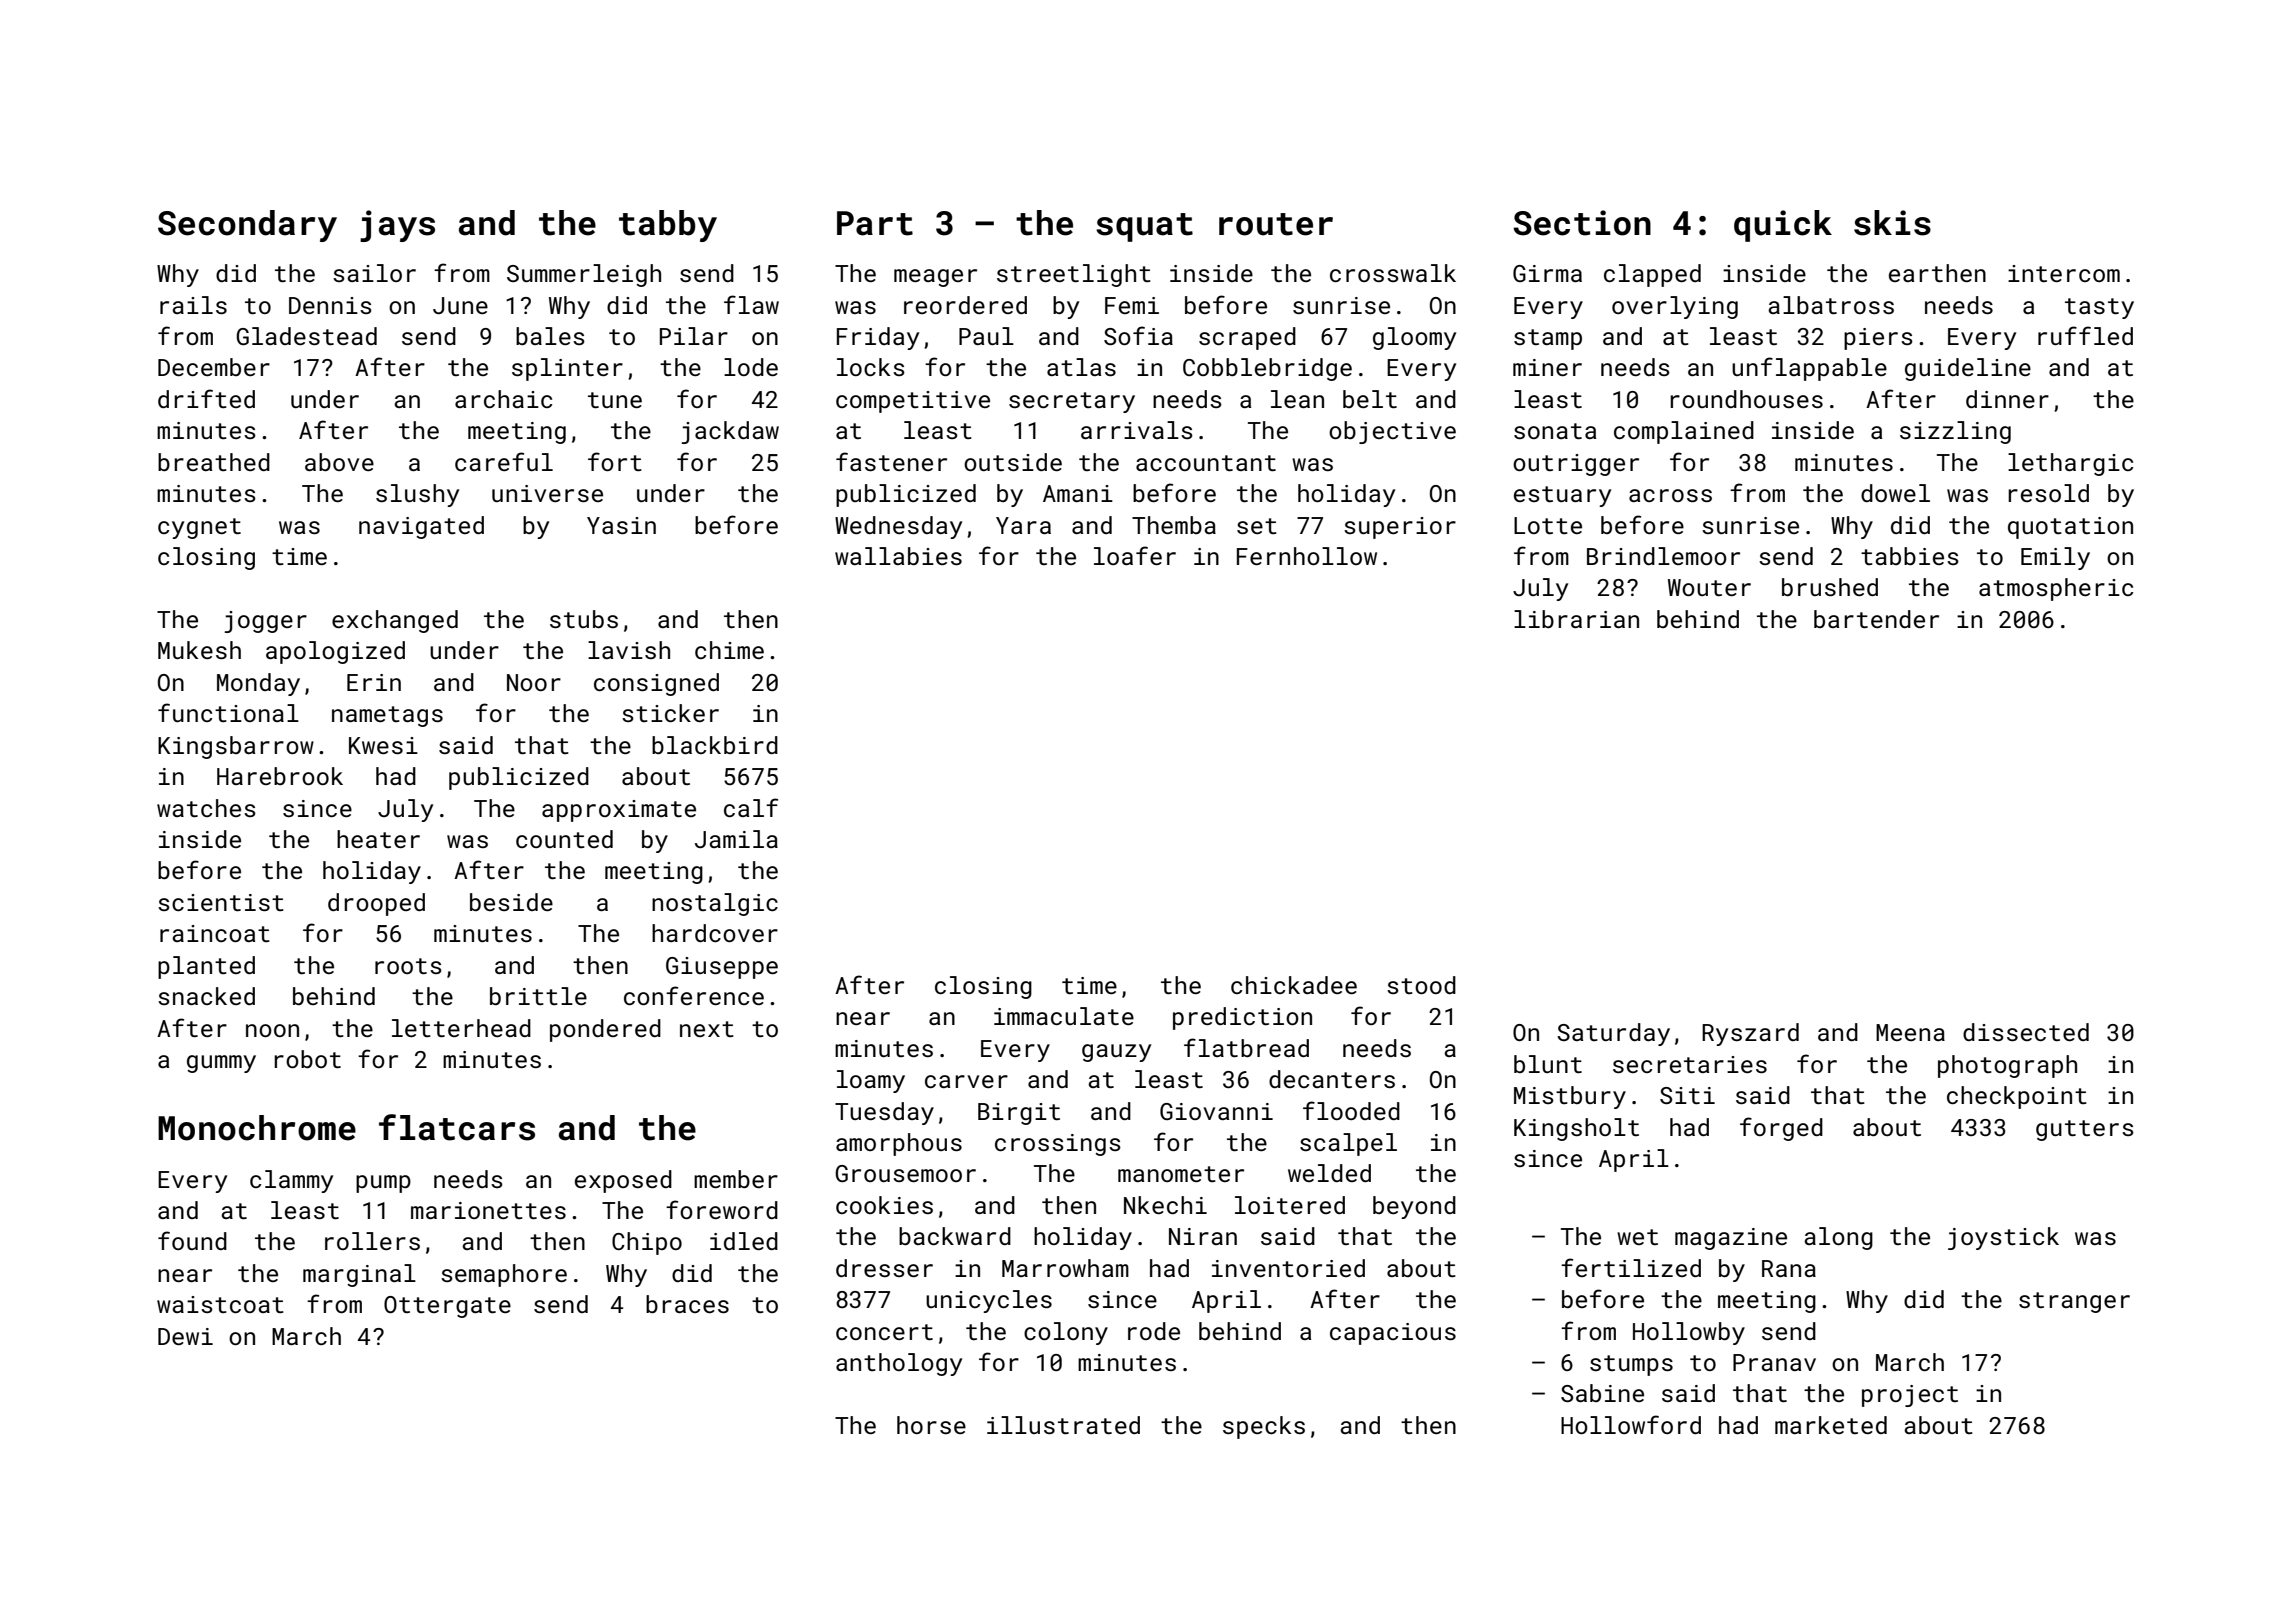 Image resolution: width=2292 pixels, height=1620 pixels. I want to click on drooped, so click(376, 904).
